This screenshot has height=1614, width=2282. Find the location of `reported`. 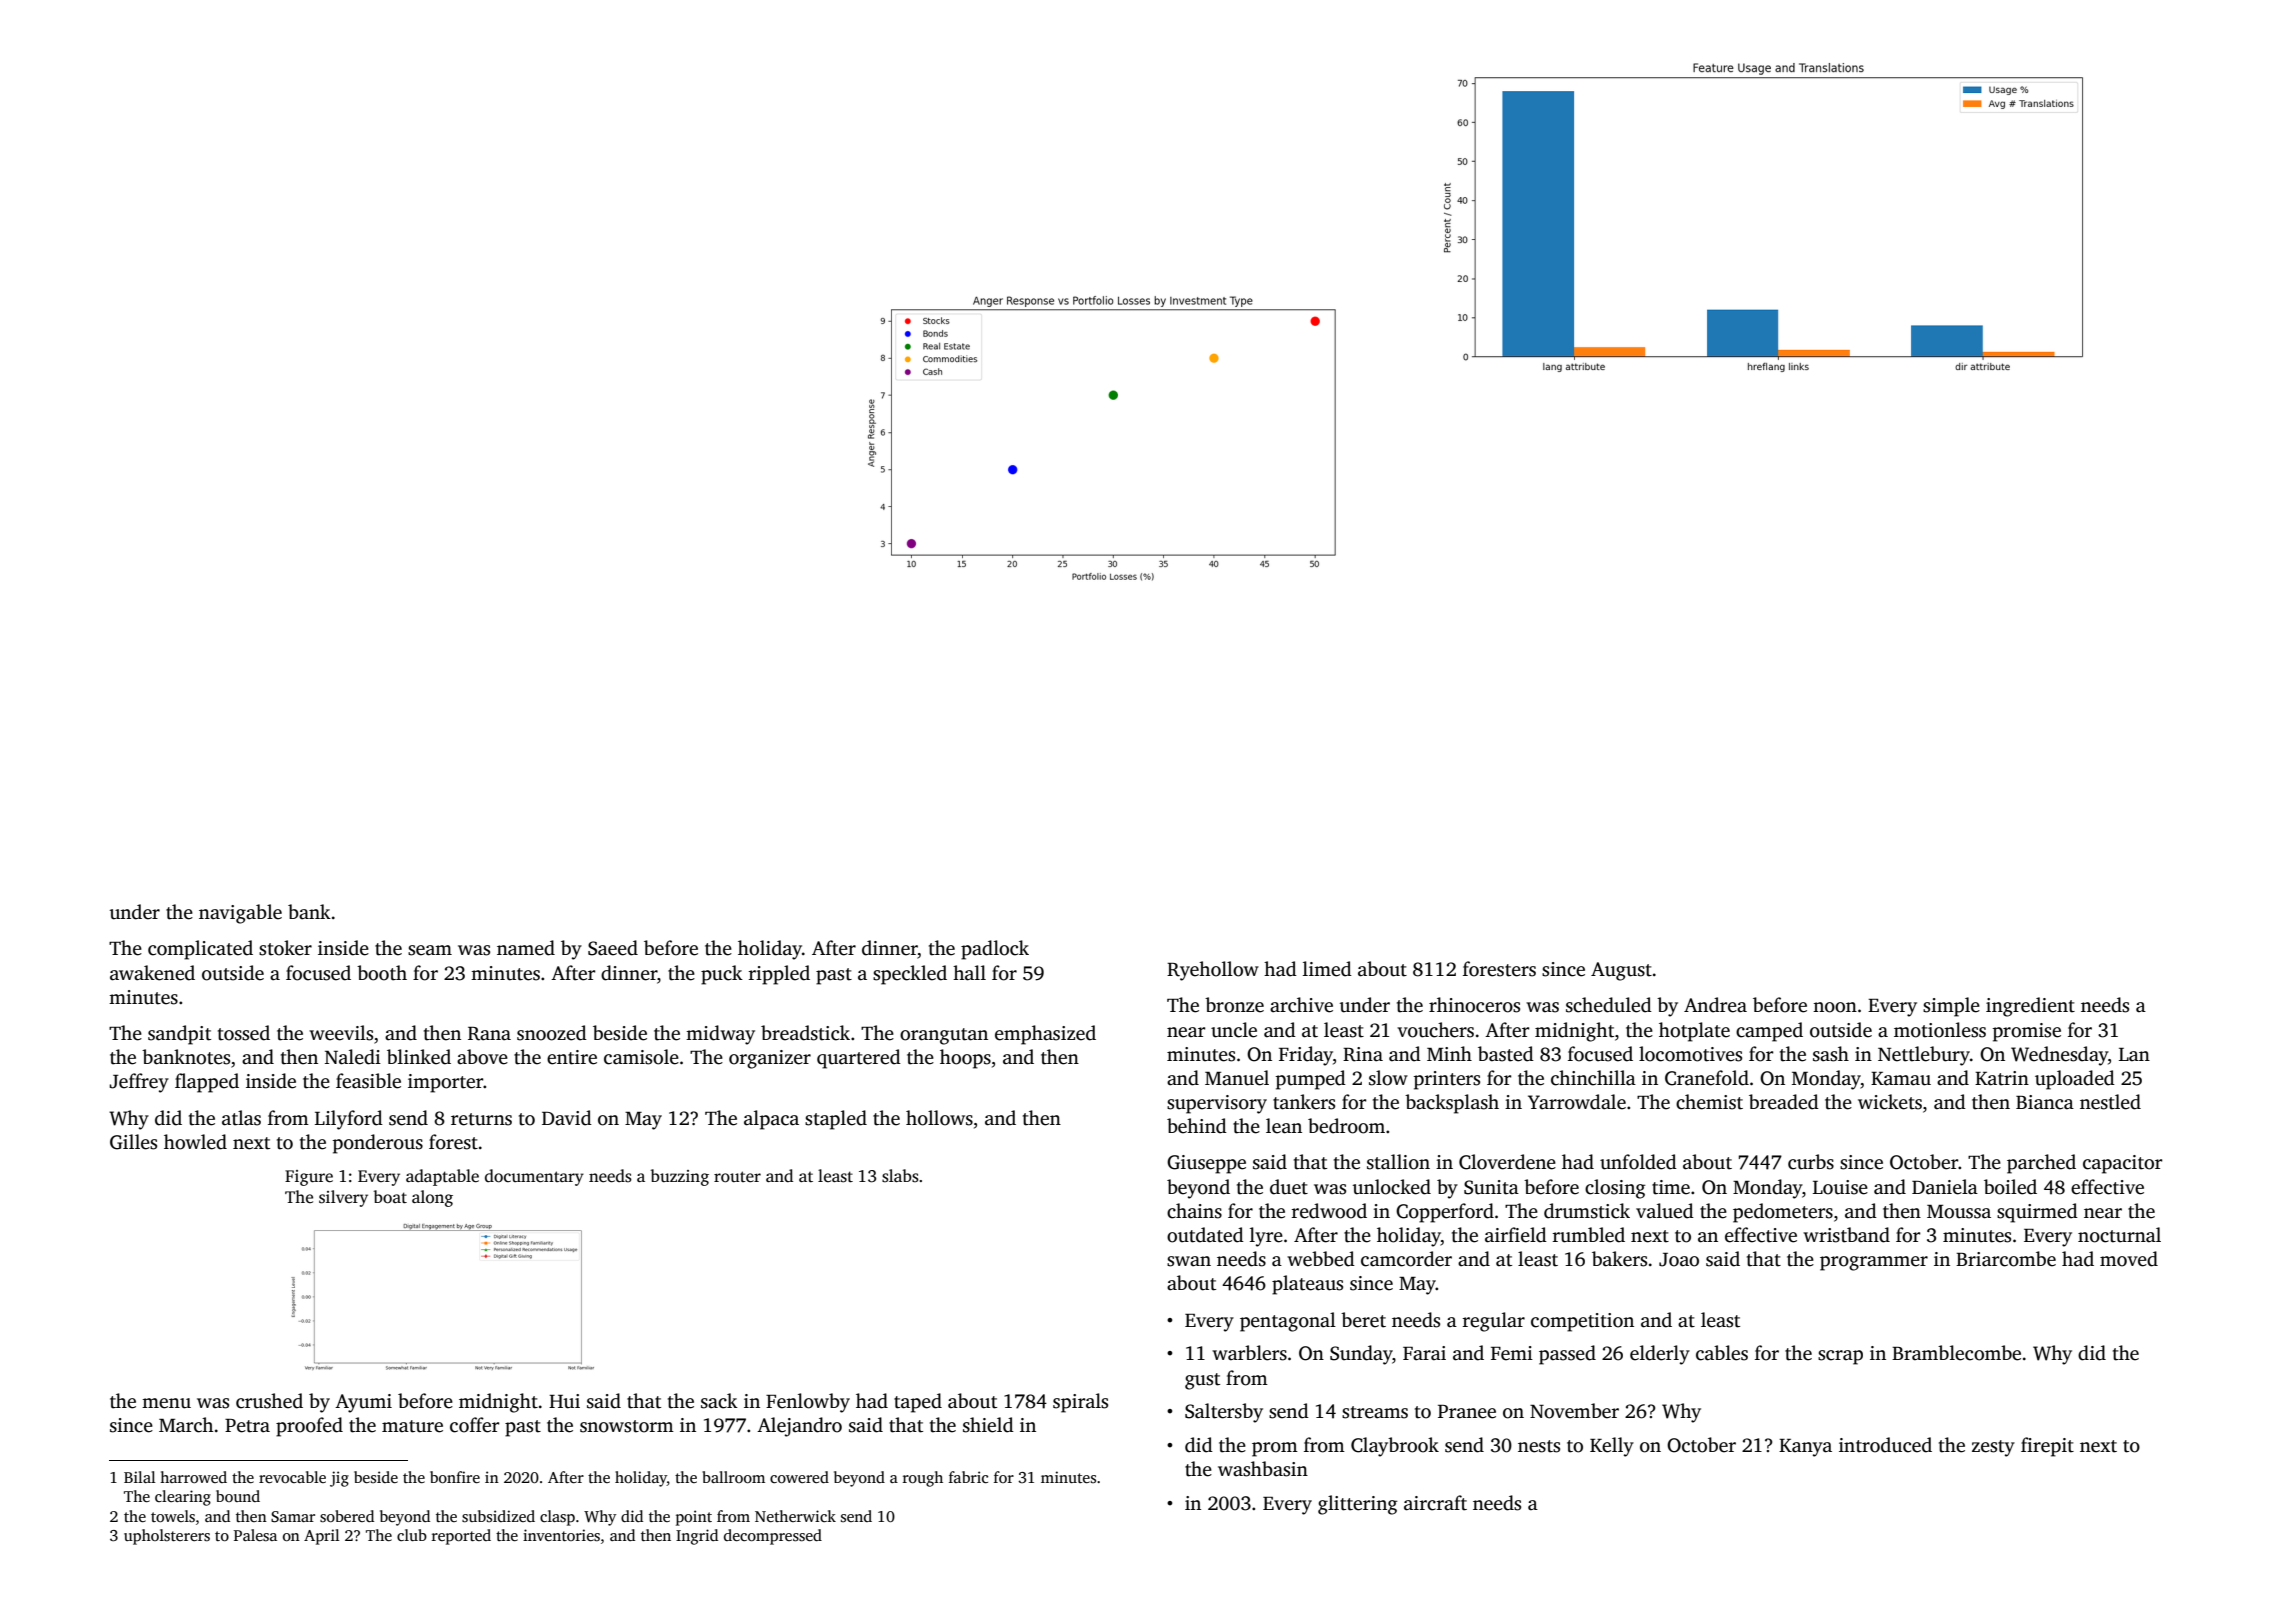

reported is located at coordinates (461, 1537).
